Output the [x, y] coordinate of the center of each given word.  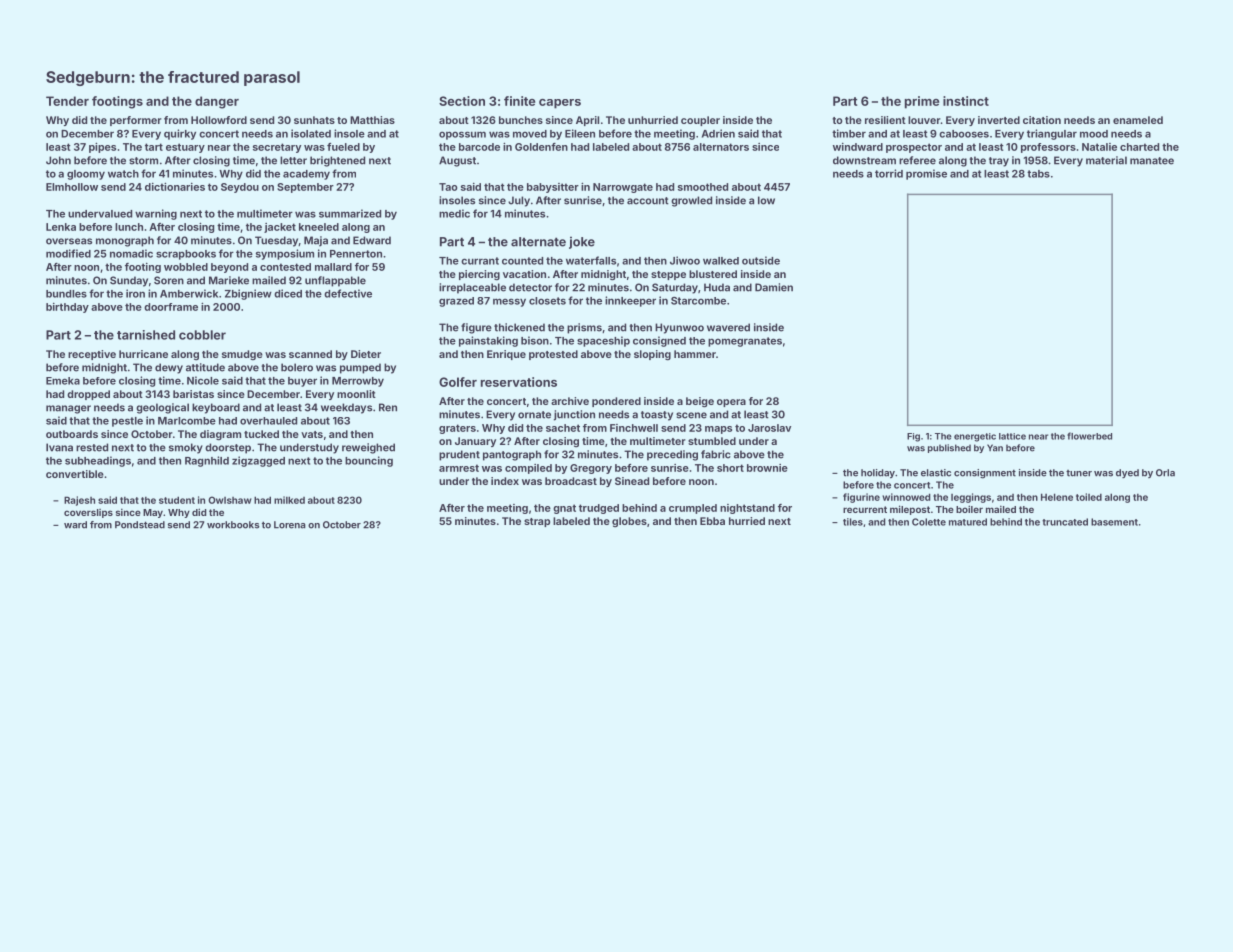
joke [582, 242]
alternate [538, 242]
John [58, 160]
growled [691, 201]
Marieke [229, 280]
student [177, 500]
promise [926, 174]
